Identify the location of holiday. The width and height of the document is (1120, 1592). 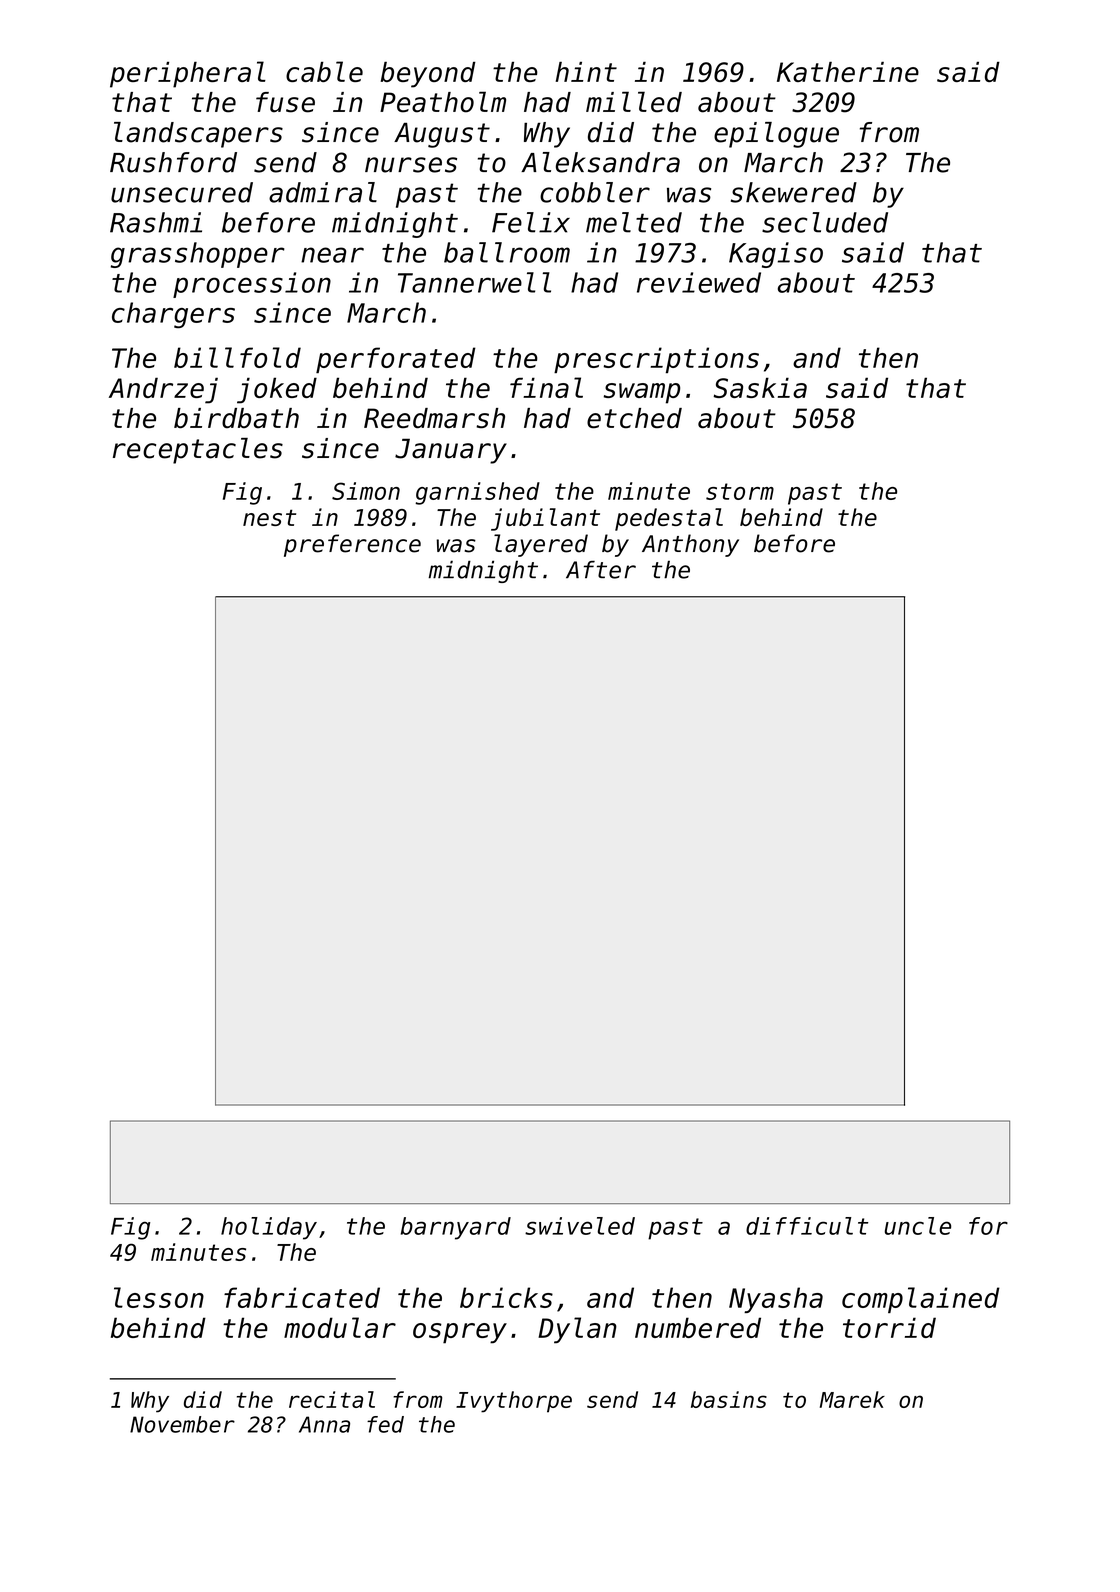
(269, 1228).
